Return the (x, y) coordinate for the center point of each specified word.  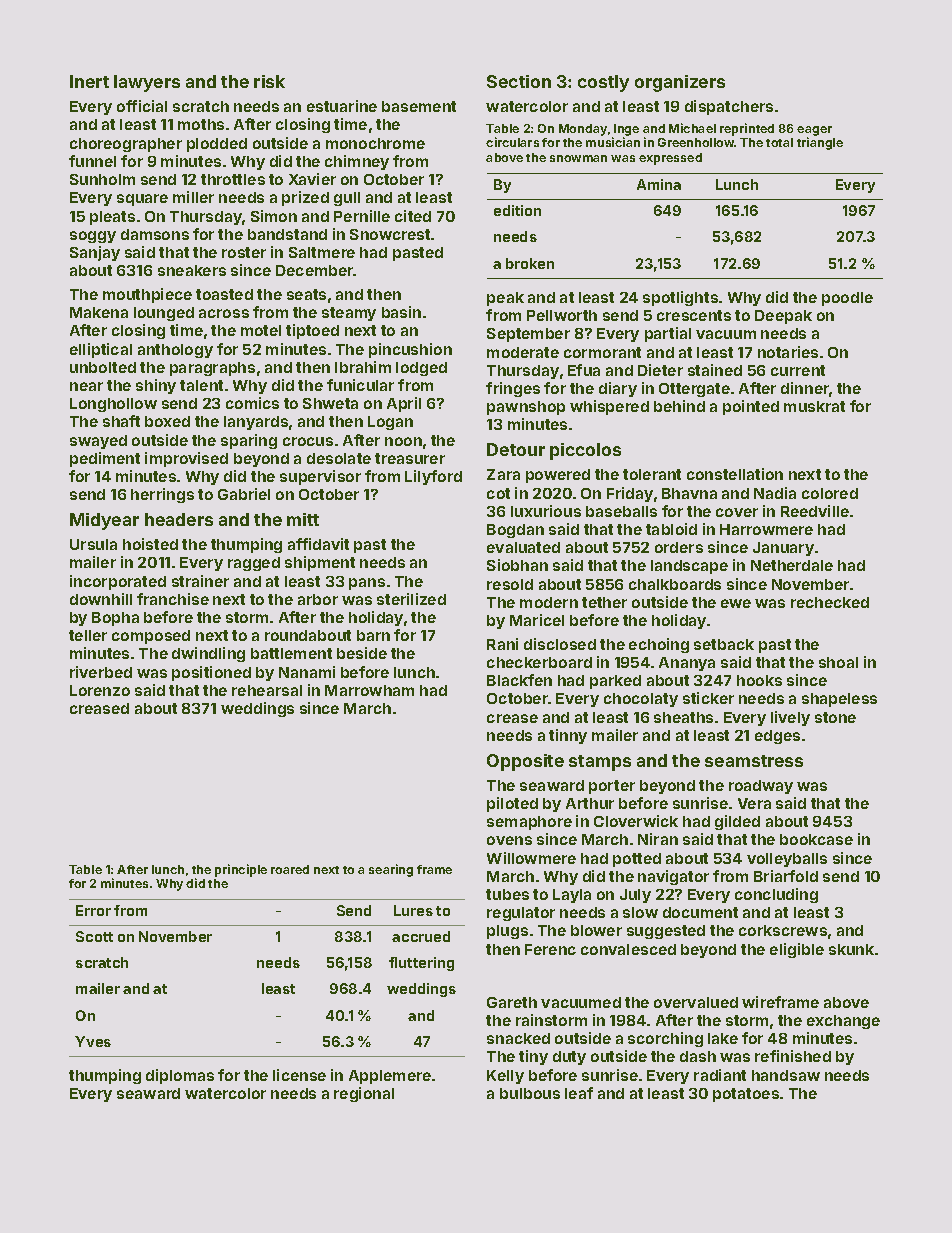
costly (603, 83)
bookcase (816, 839)
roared (290, 869)
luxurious (546, 511)
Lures (413, 910)
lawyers (147, 83)
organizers (680, 83)
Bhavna (689, 493)
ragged (254, 564)
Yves (93, 1041)
